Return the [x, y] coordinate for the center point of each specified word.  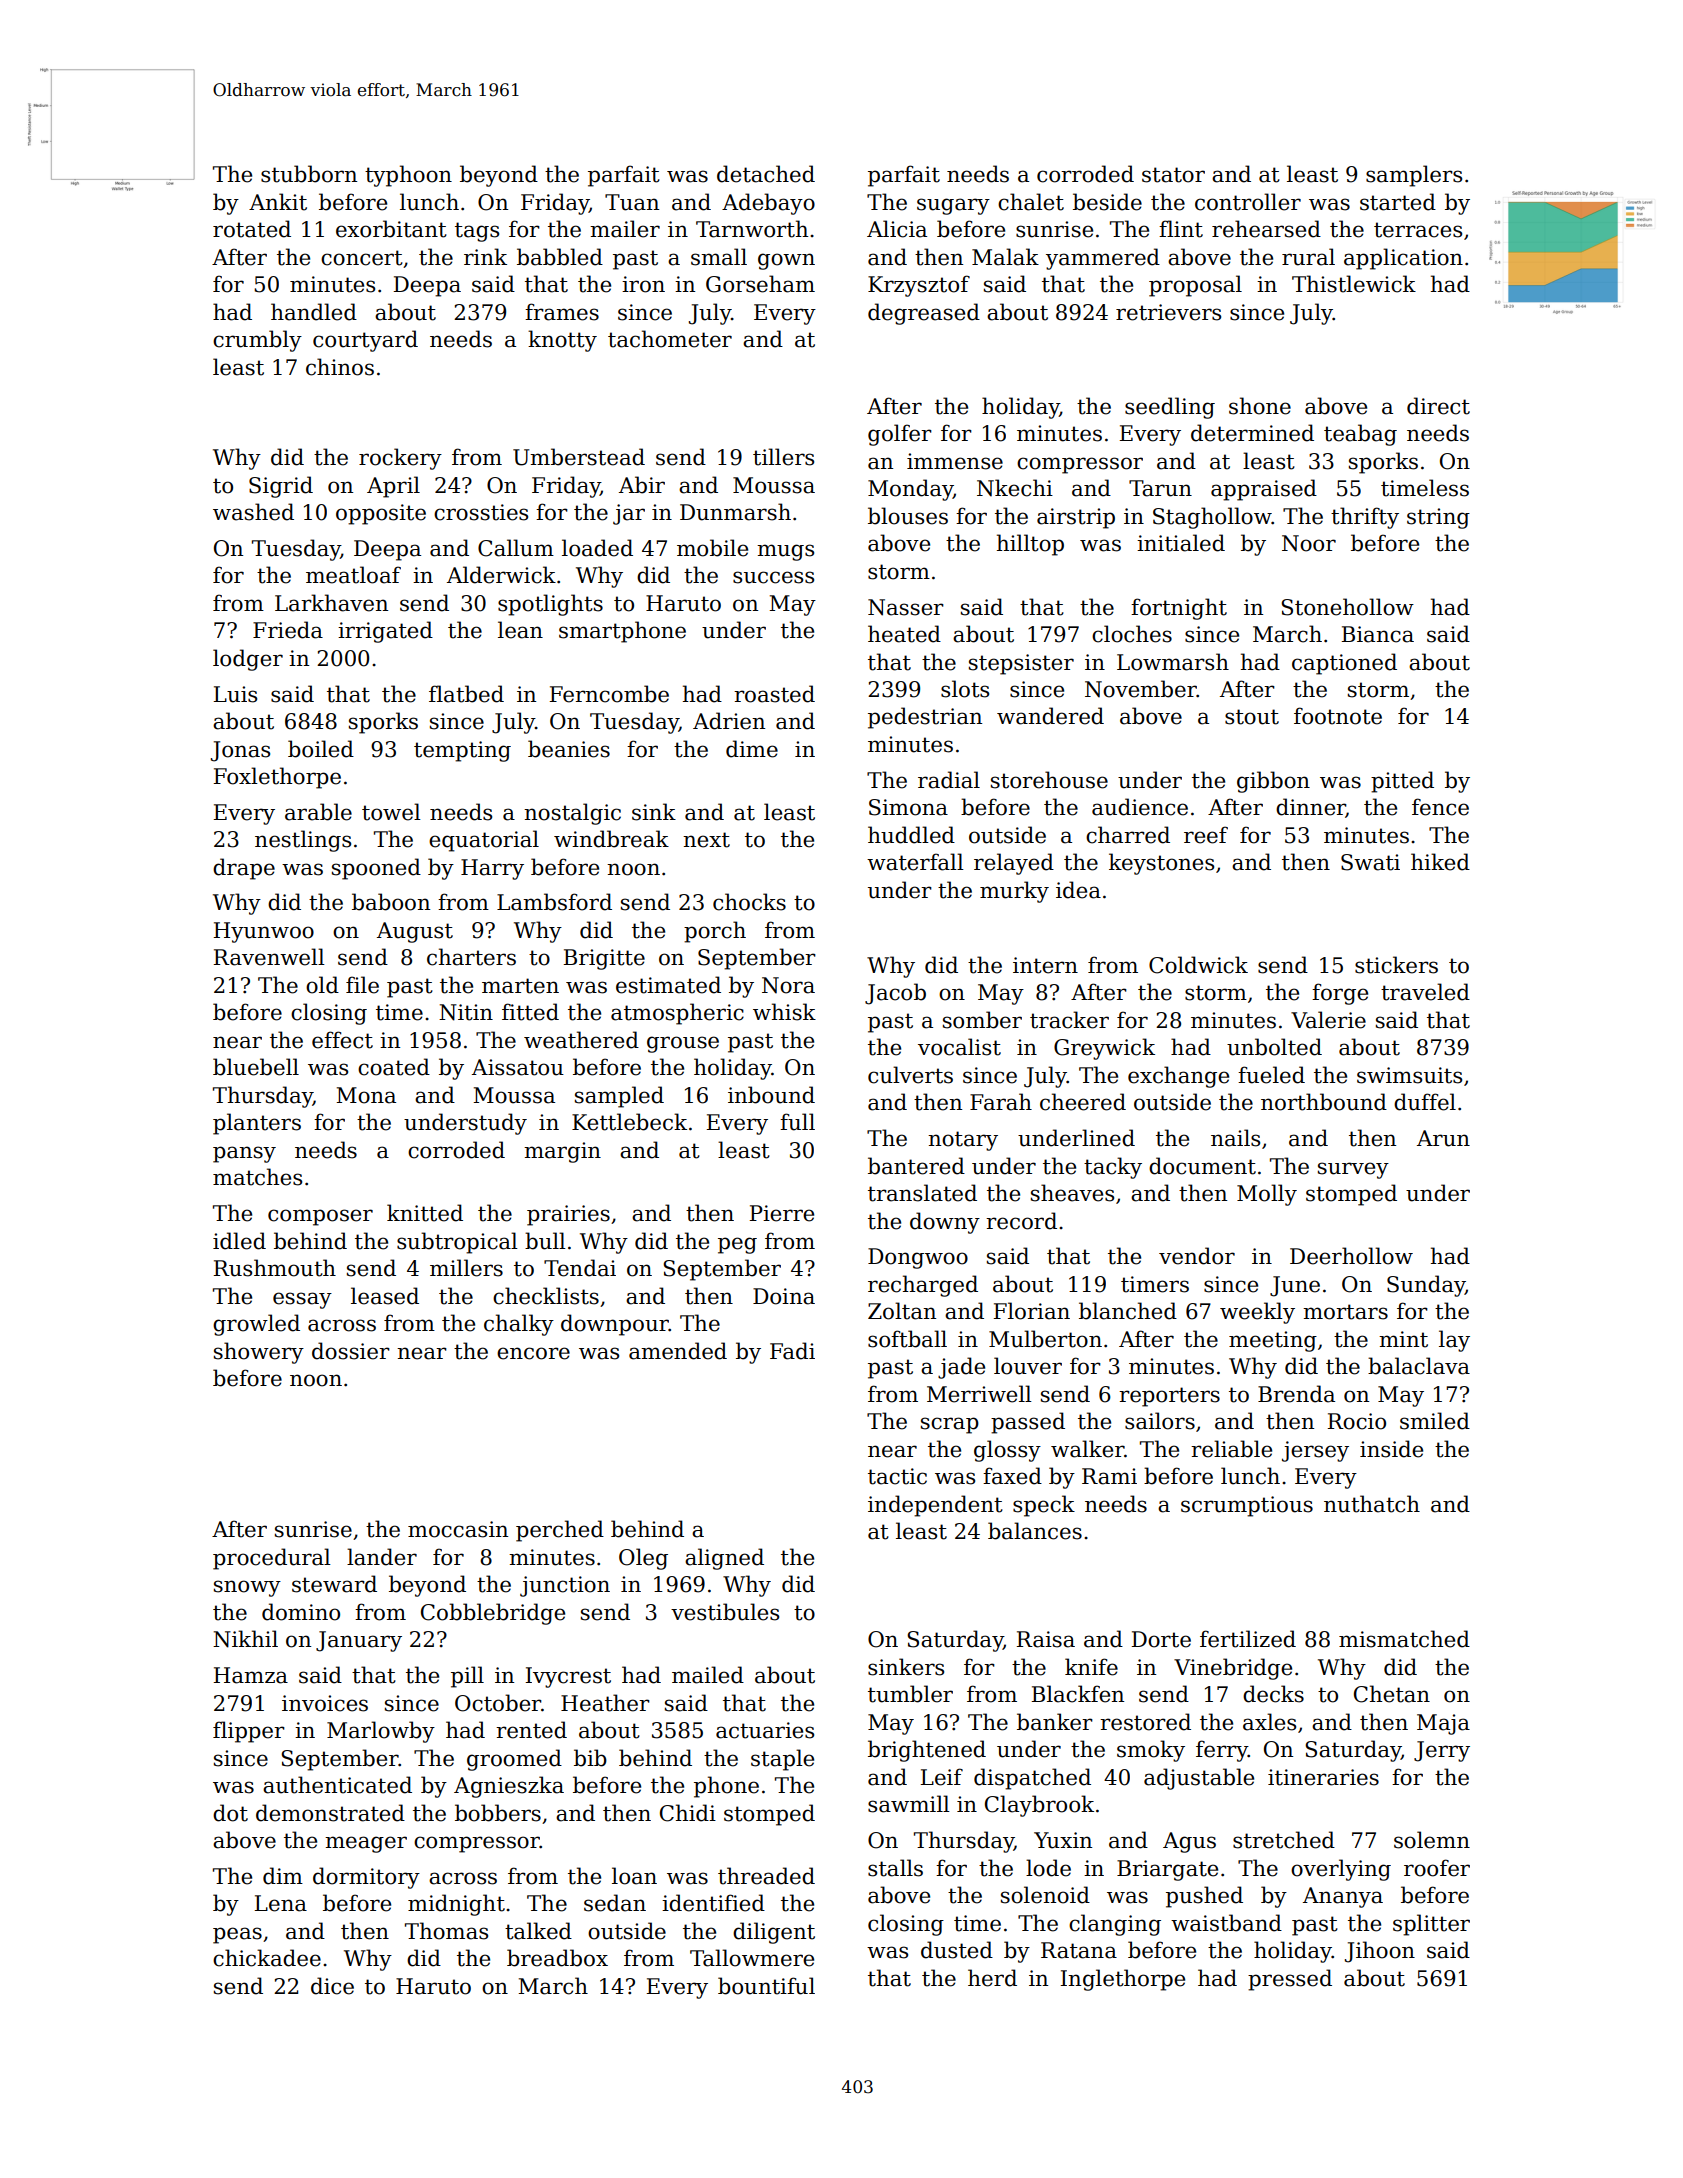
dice [332, 1986]
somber [982, 1020]
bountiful [766, 1986]
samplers [1414, 176]
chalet [1031, 202]
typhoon [408, 176]
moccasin [458, 1529]
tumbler [910, 1694]
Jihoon [1380, 1952]
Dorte [1161, 1639]
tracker [1069, 1020]
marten [520, 986]
